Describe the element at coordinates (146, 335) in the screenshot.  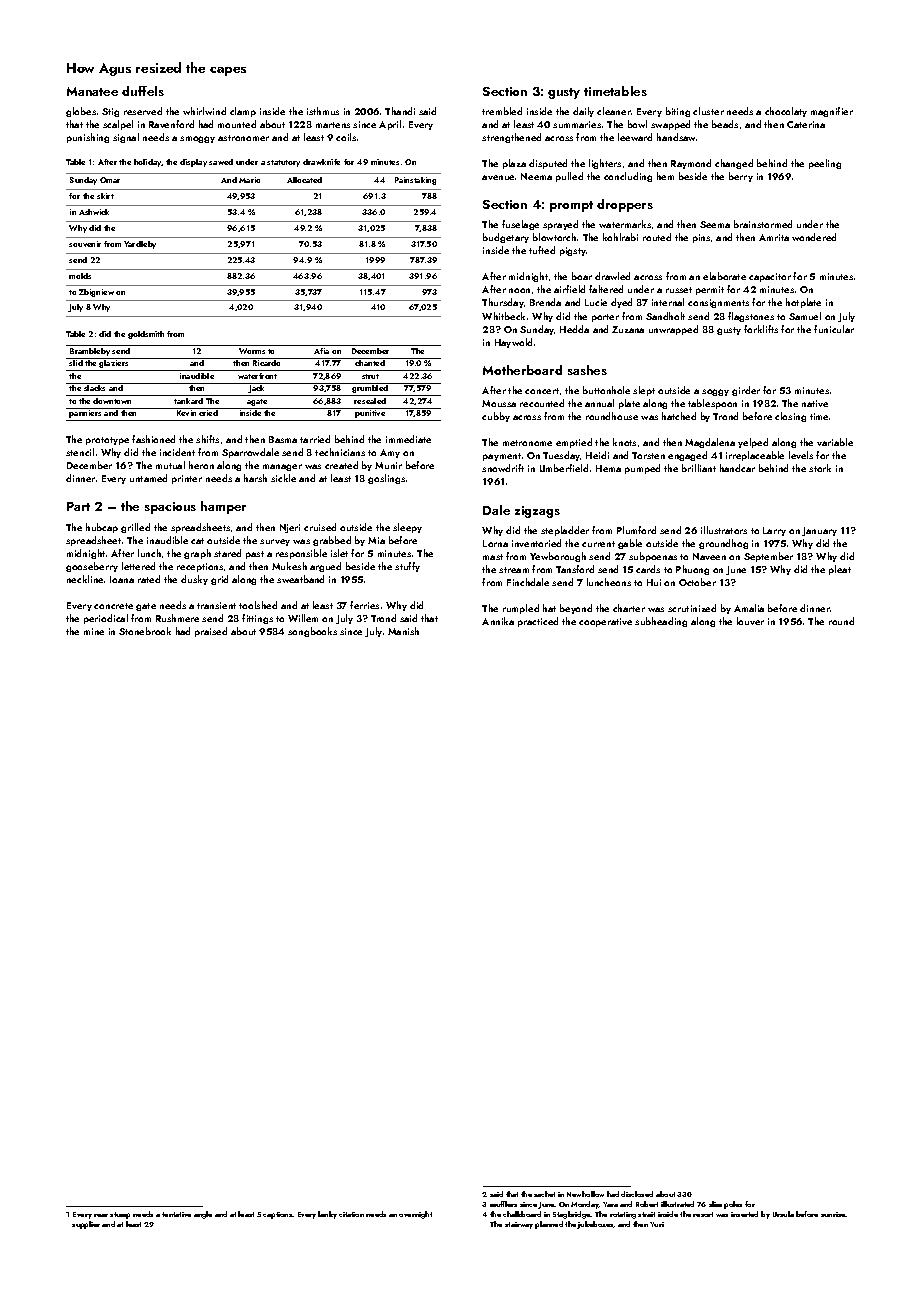
I see `goldsmith` at that location.
